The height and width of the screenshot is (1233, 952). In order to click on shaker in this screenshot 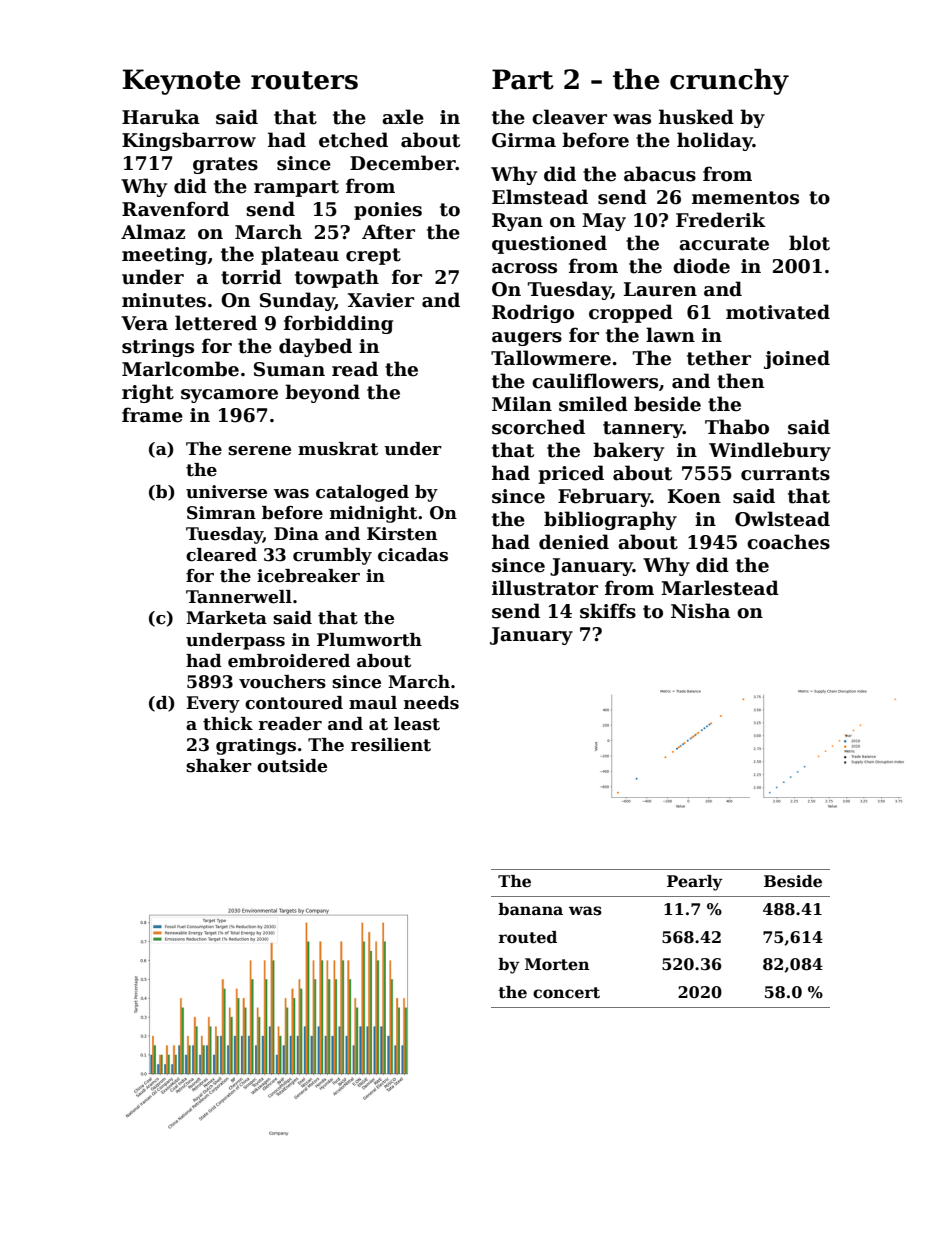, I will do `click(219, 766)`.
